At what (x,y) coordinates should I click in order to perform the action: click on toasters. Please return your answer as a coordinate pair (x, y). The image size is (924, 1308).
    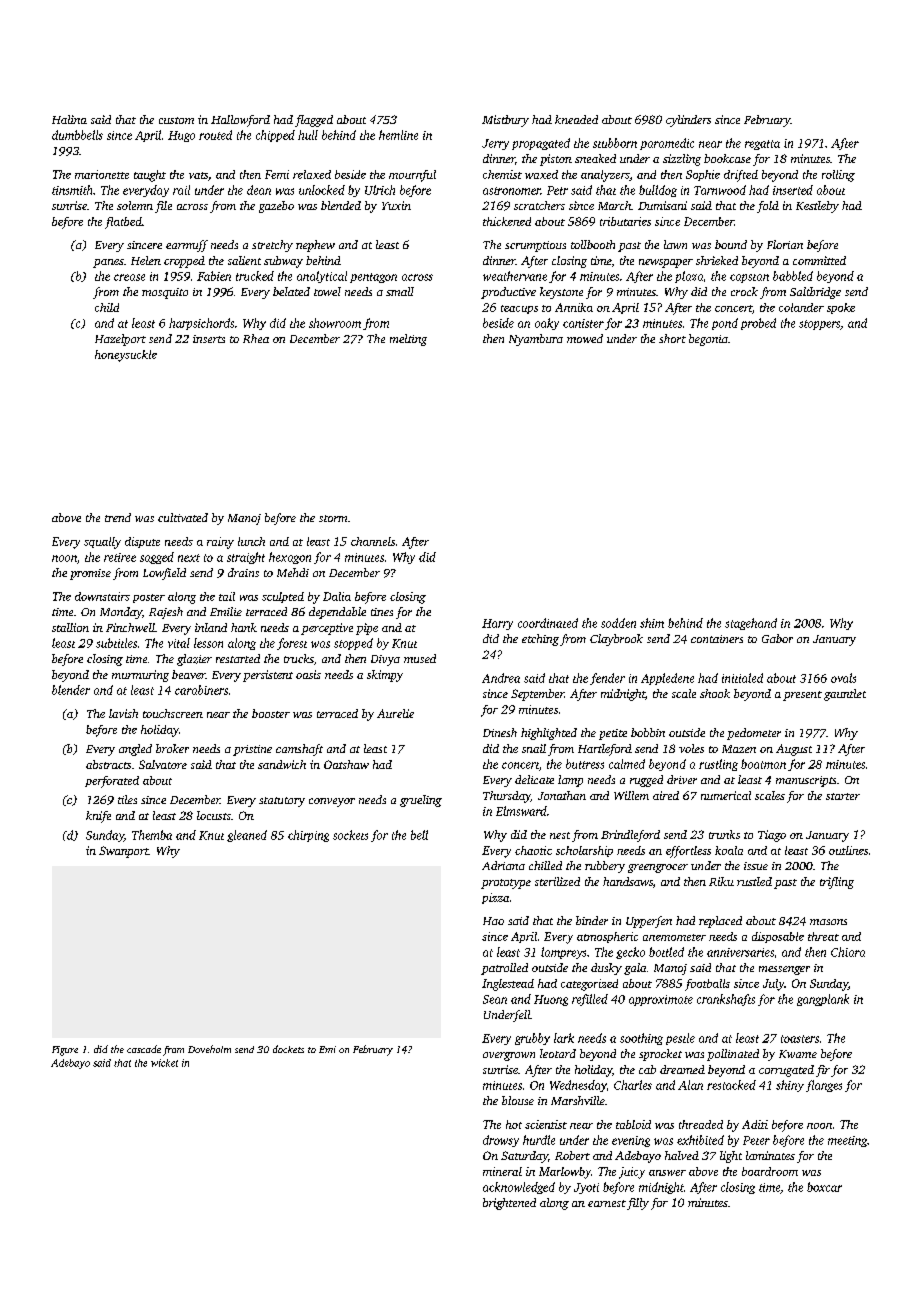
    Looking at the image, I should click on (800, 1039).
